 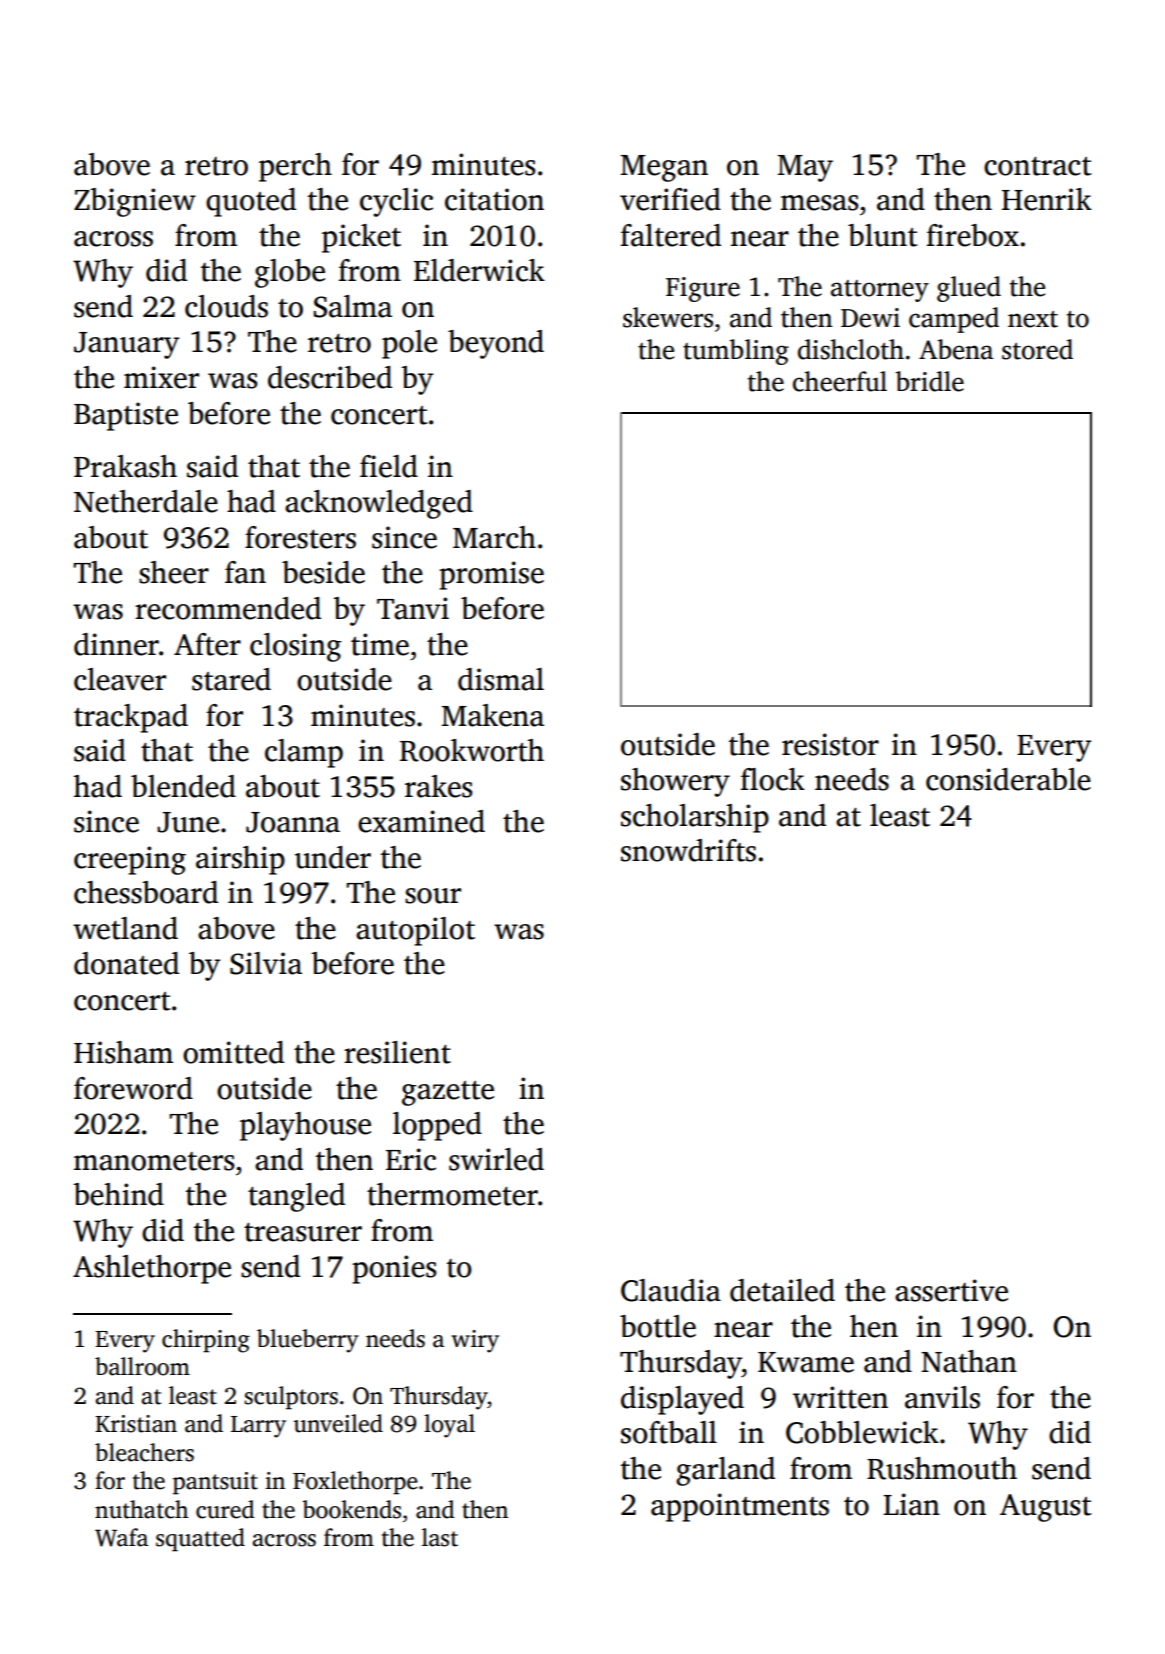 What do you see at coordinates (215, 1483) in the image?
I see `pantsuit` at bounding box center [215, 1483].
